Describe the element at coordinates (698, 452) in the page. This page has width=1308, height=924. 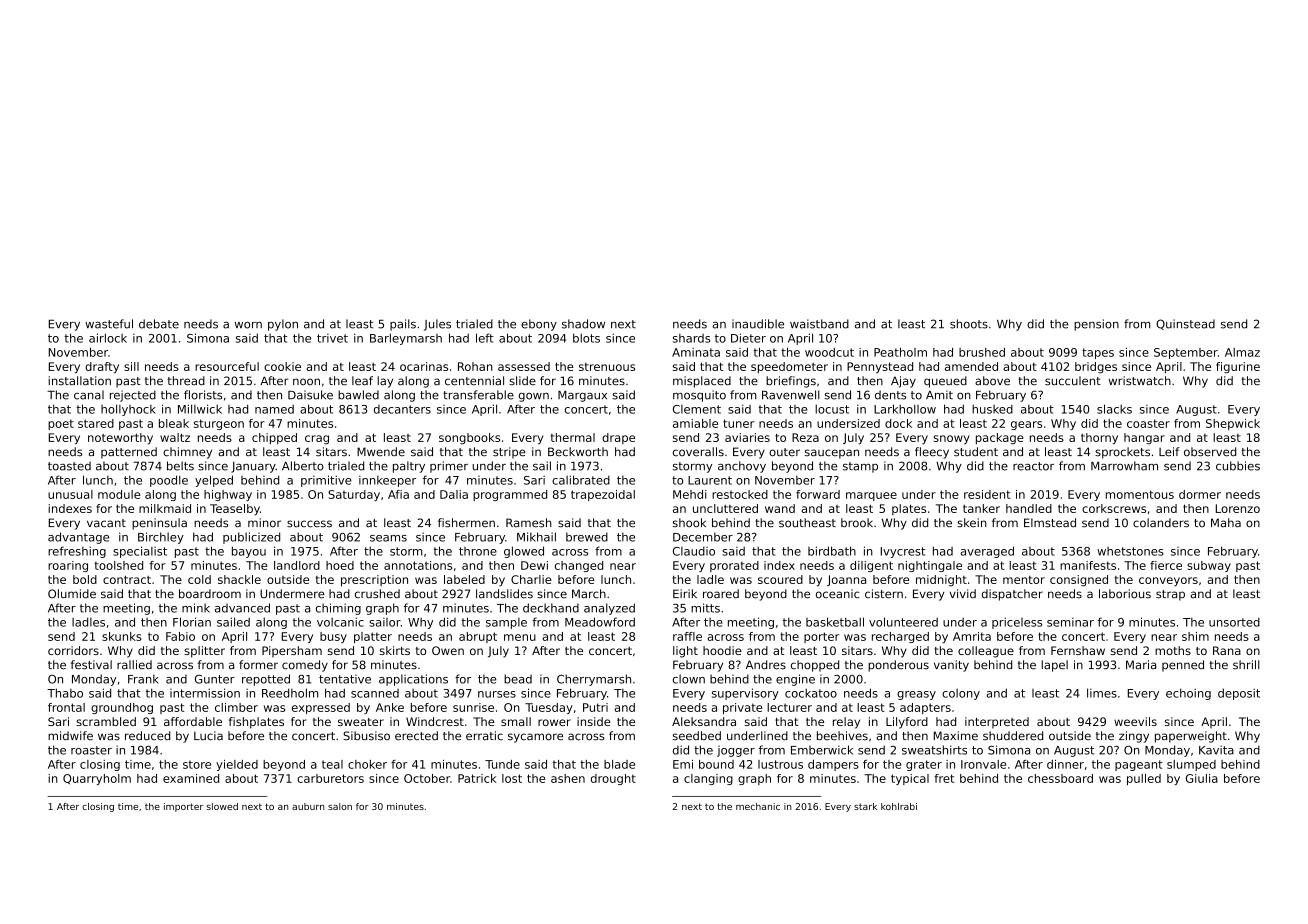
I see `coveralls` at that location.
